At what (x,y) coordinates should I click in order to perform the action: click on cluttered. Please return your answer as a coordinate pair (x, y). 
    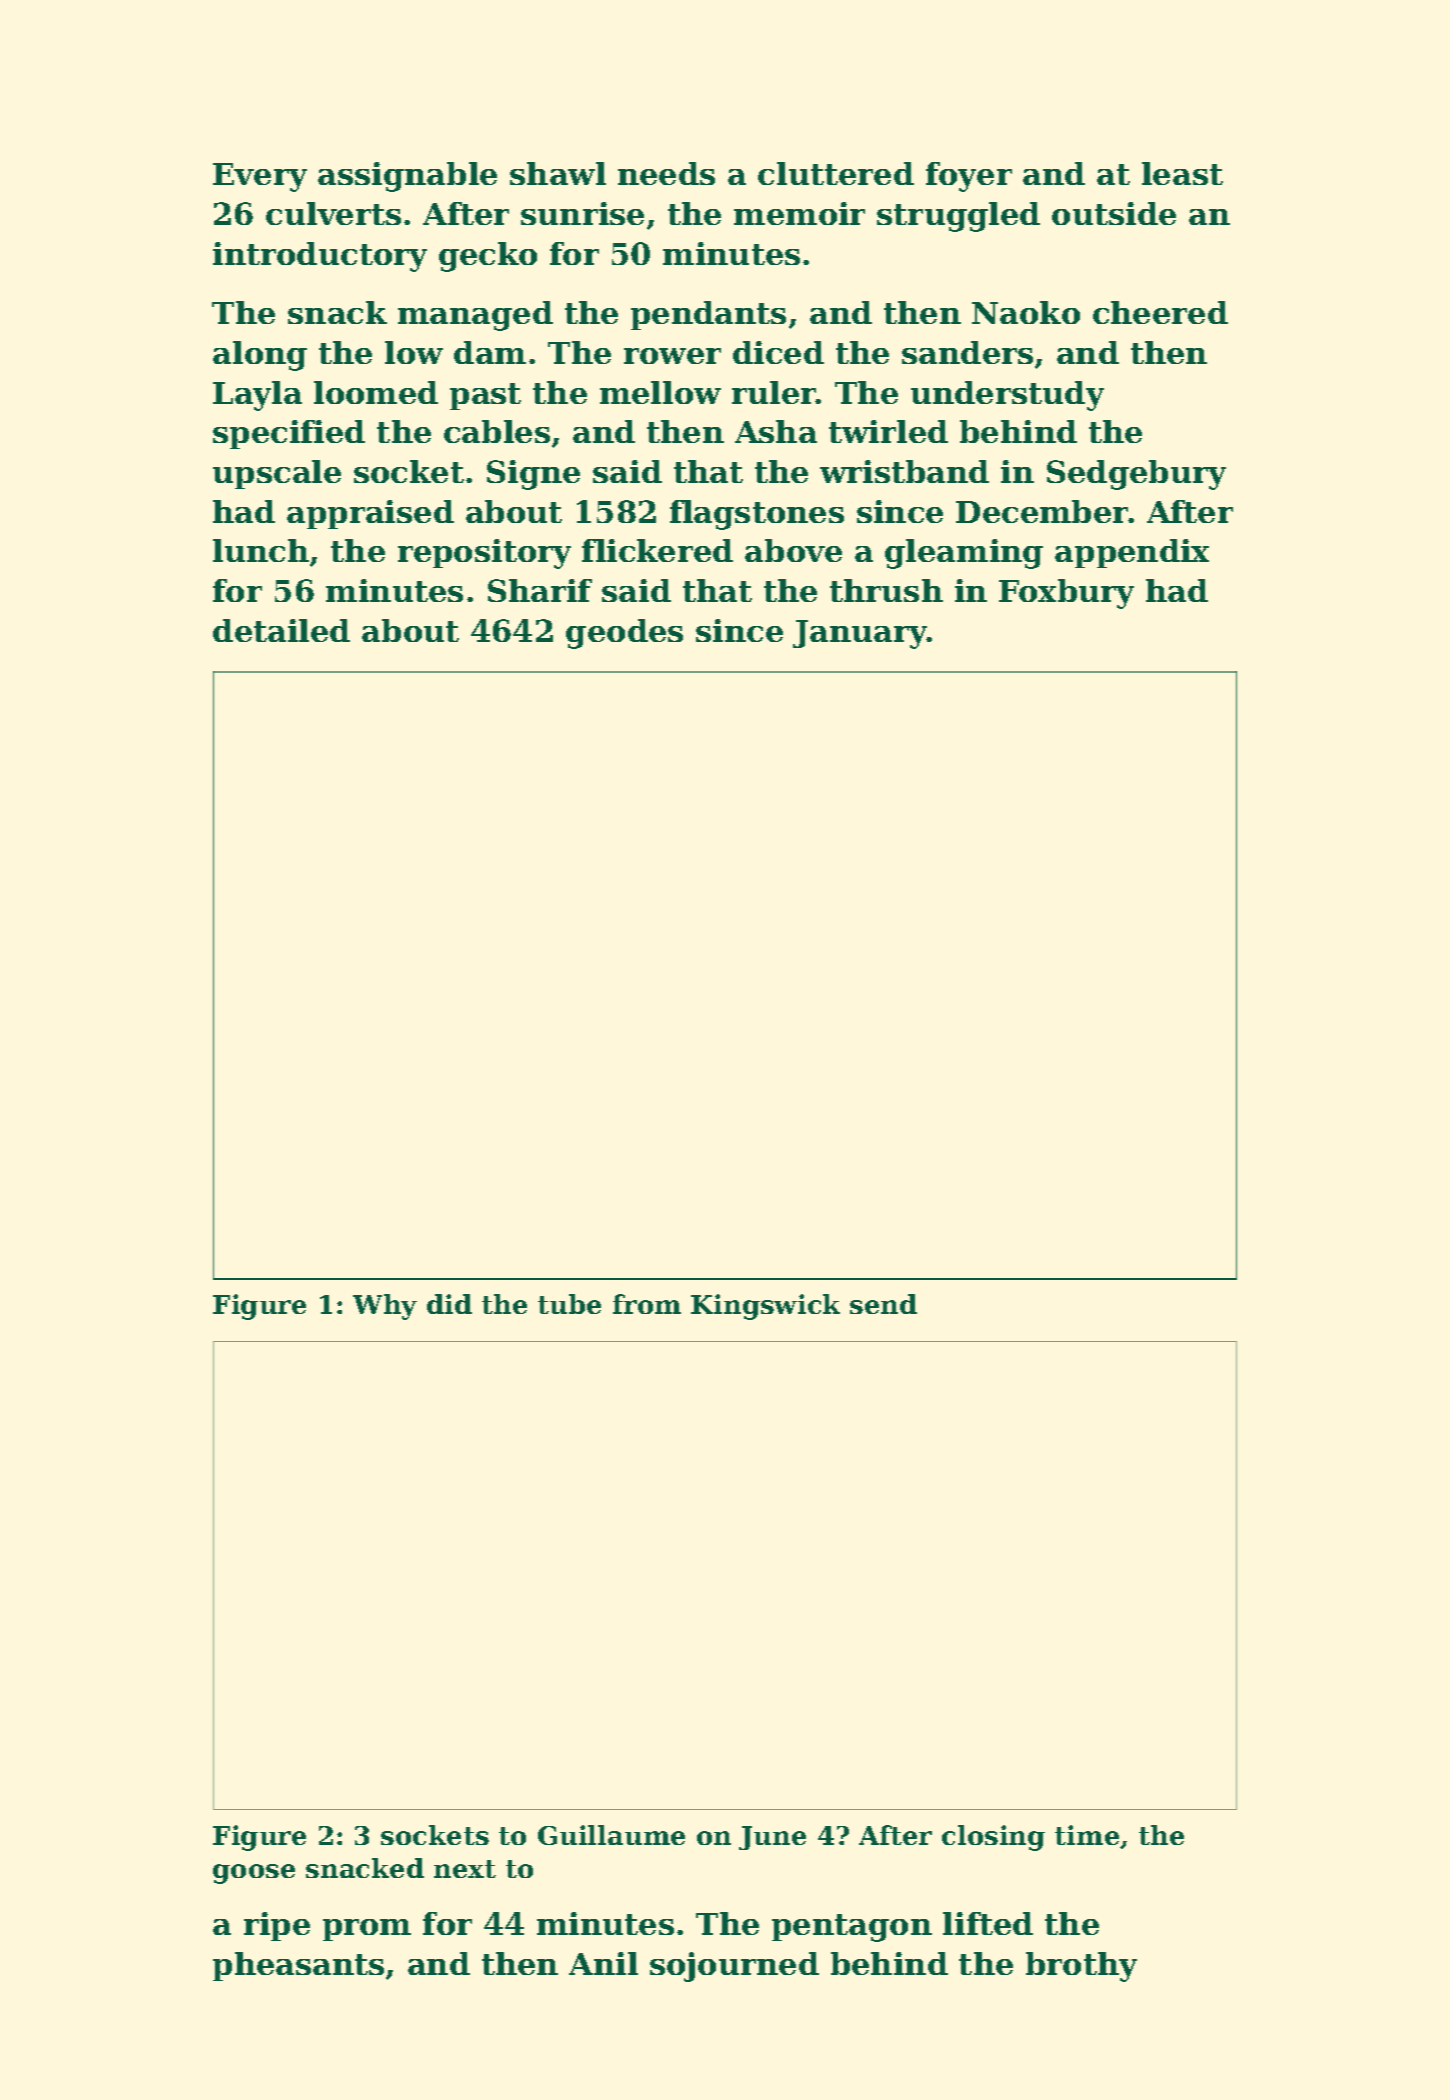
    Looking at the image, I should click on (836, 173).
